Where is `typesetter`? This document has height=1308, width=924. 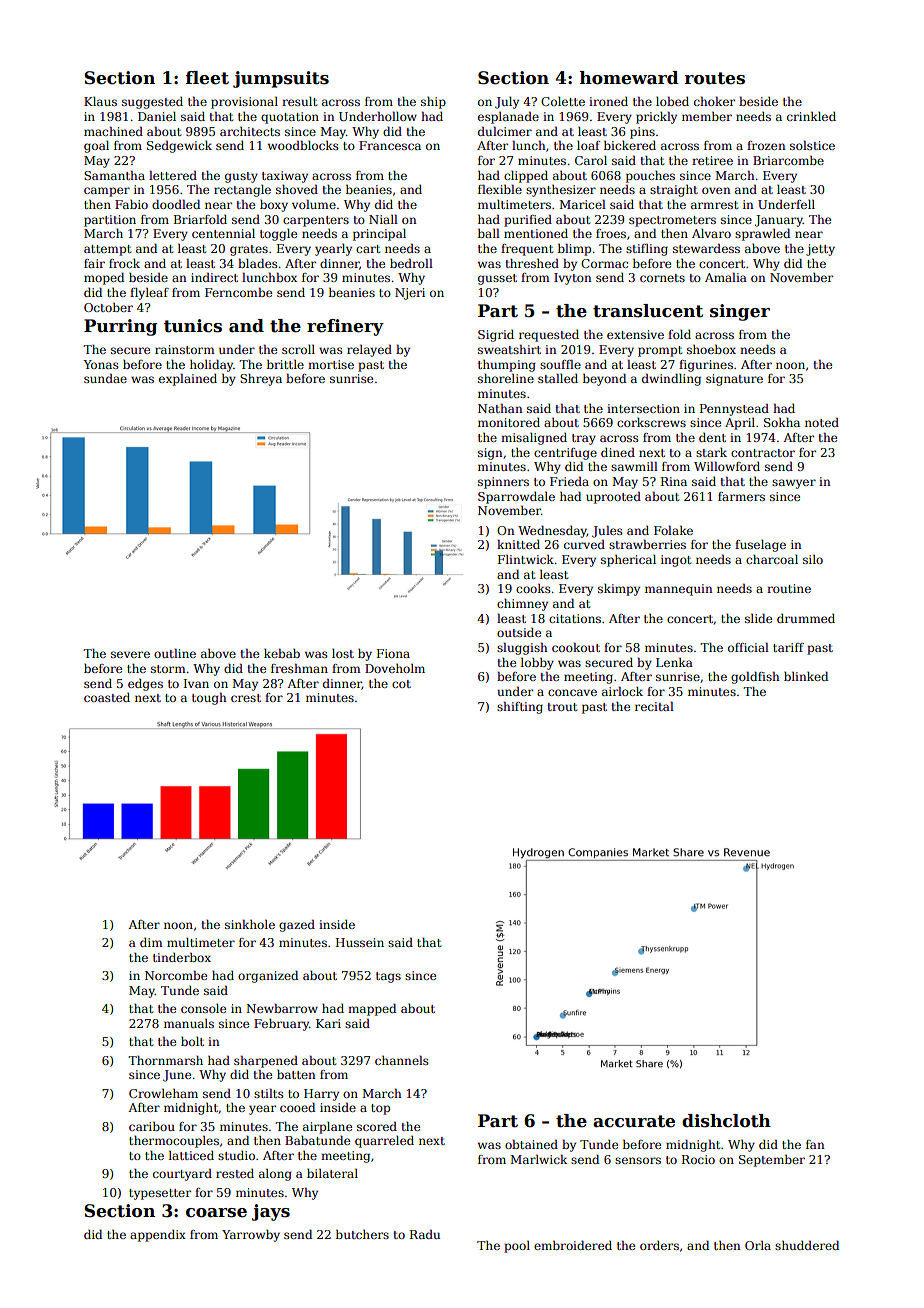
typesetter is located at coordinates (160, 1194).
